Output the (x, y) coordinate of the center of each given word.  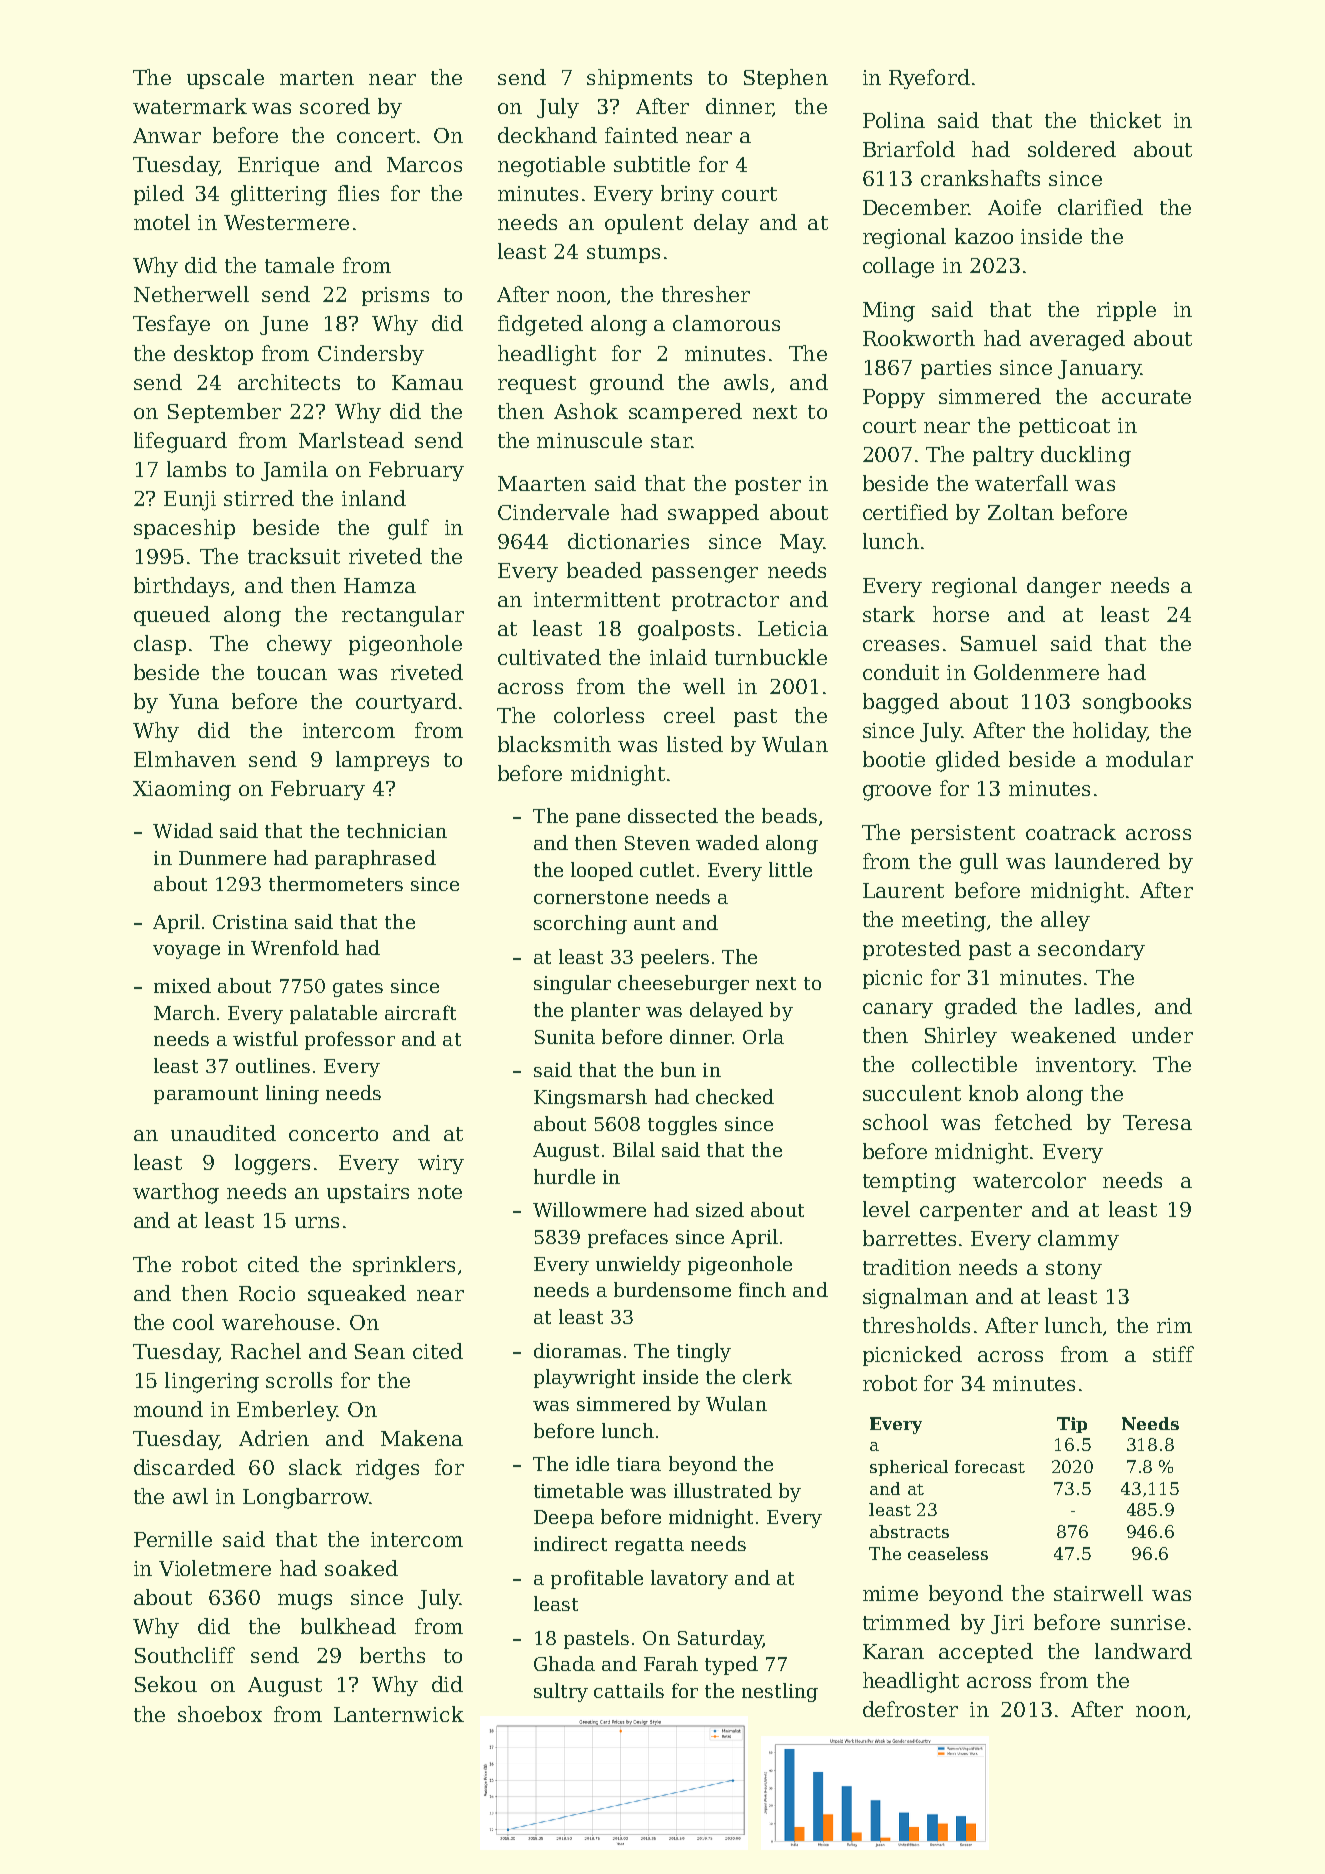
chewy (299, 645)
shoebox (220, 1714)
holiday (1110, 732)
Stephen (786, 79)
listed (695, 744)
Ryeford (929, 79)
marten (317, 78)
